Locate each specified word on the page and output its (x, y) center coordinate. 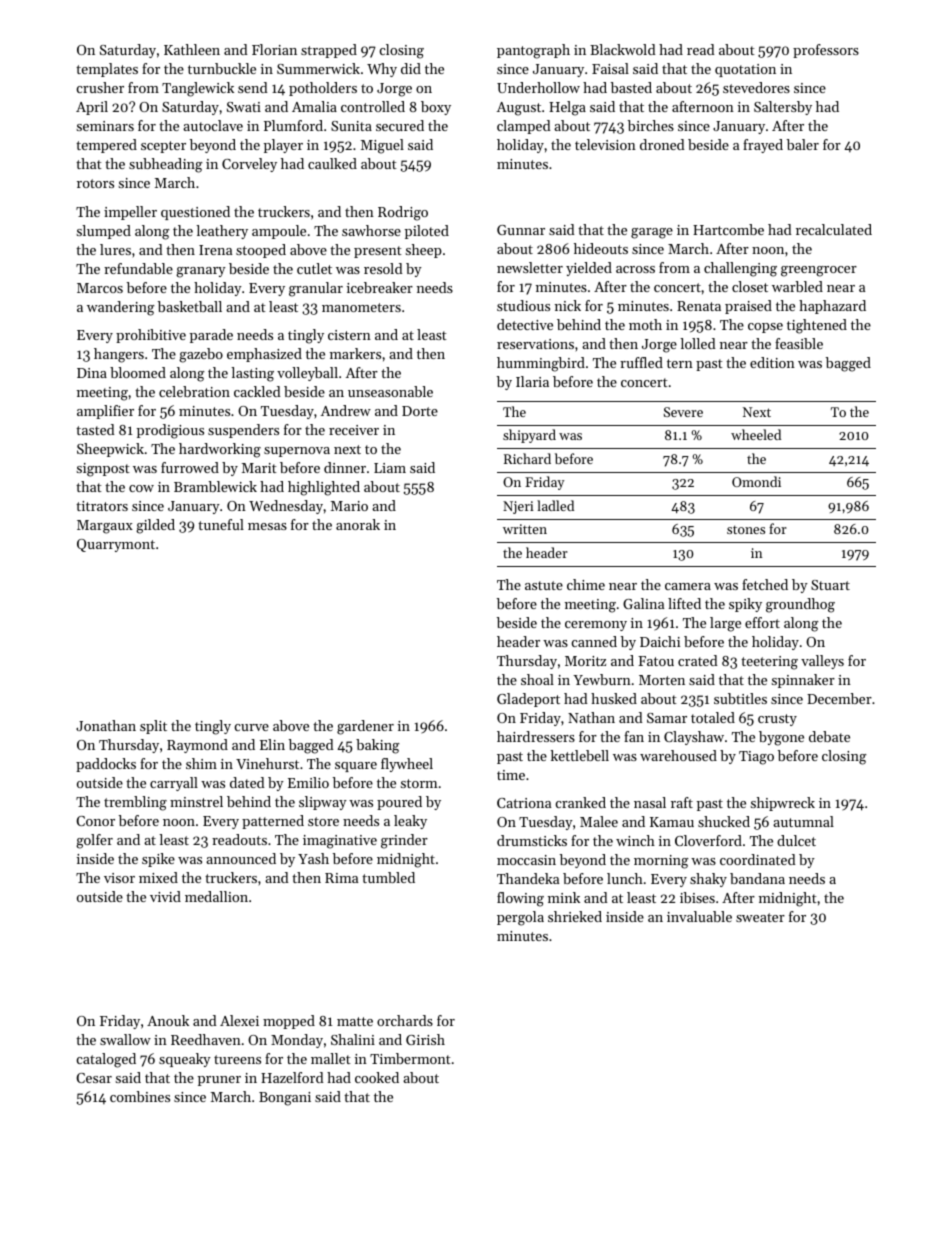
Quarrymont (116, 545)
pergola (520, 918)
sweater (760, 917)
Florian (274, 49)
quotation (745, 70)
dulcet (796, 840)
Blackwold (623, 49)
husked (614, 698)
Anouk (168, 1020)
